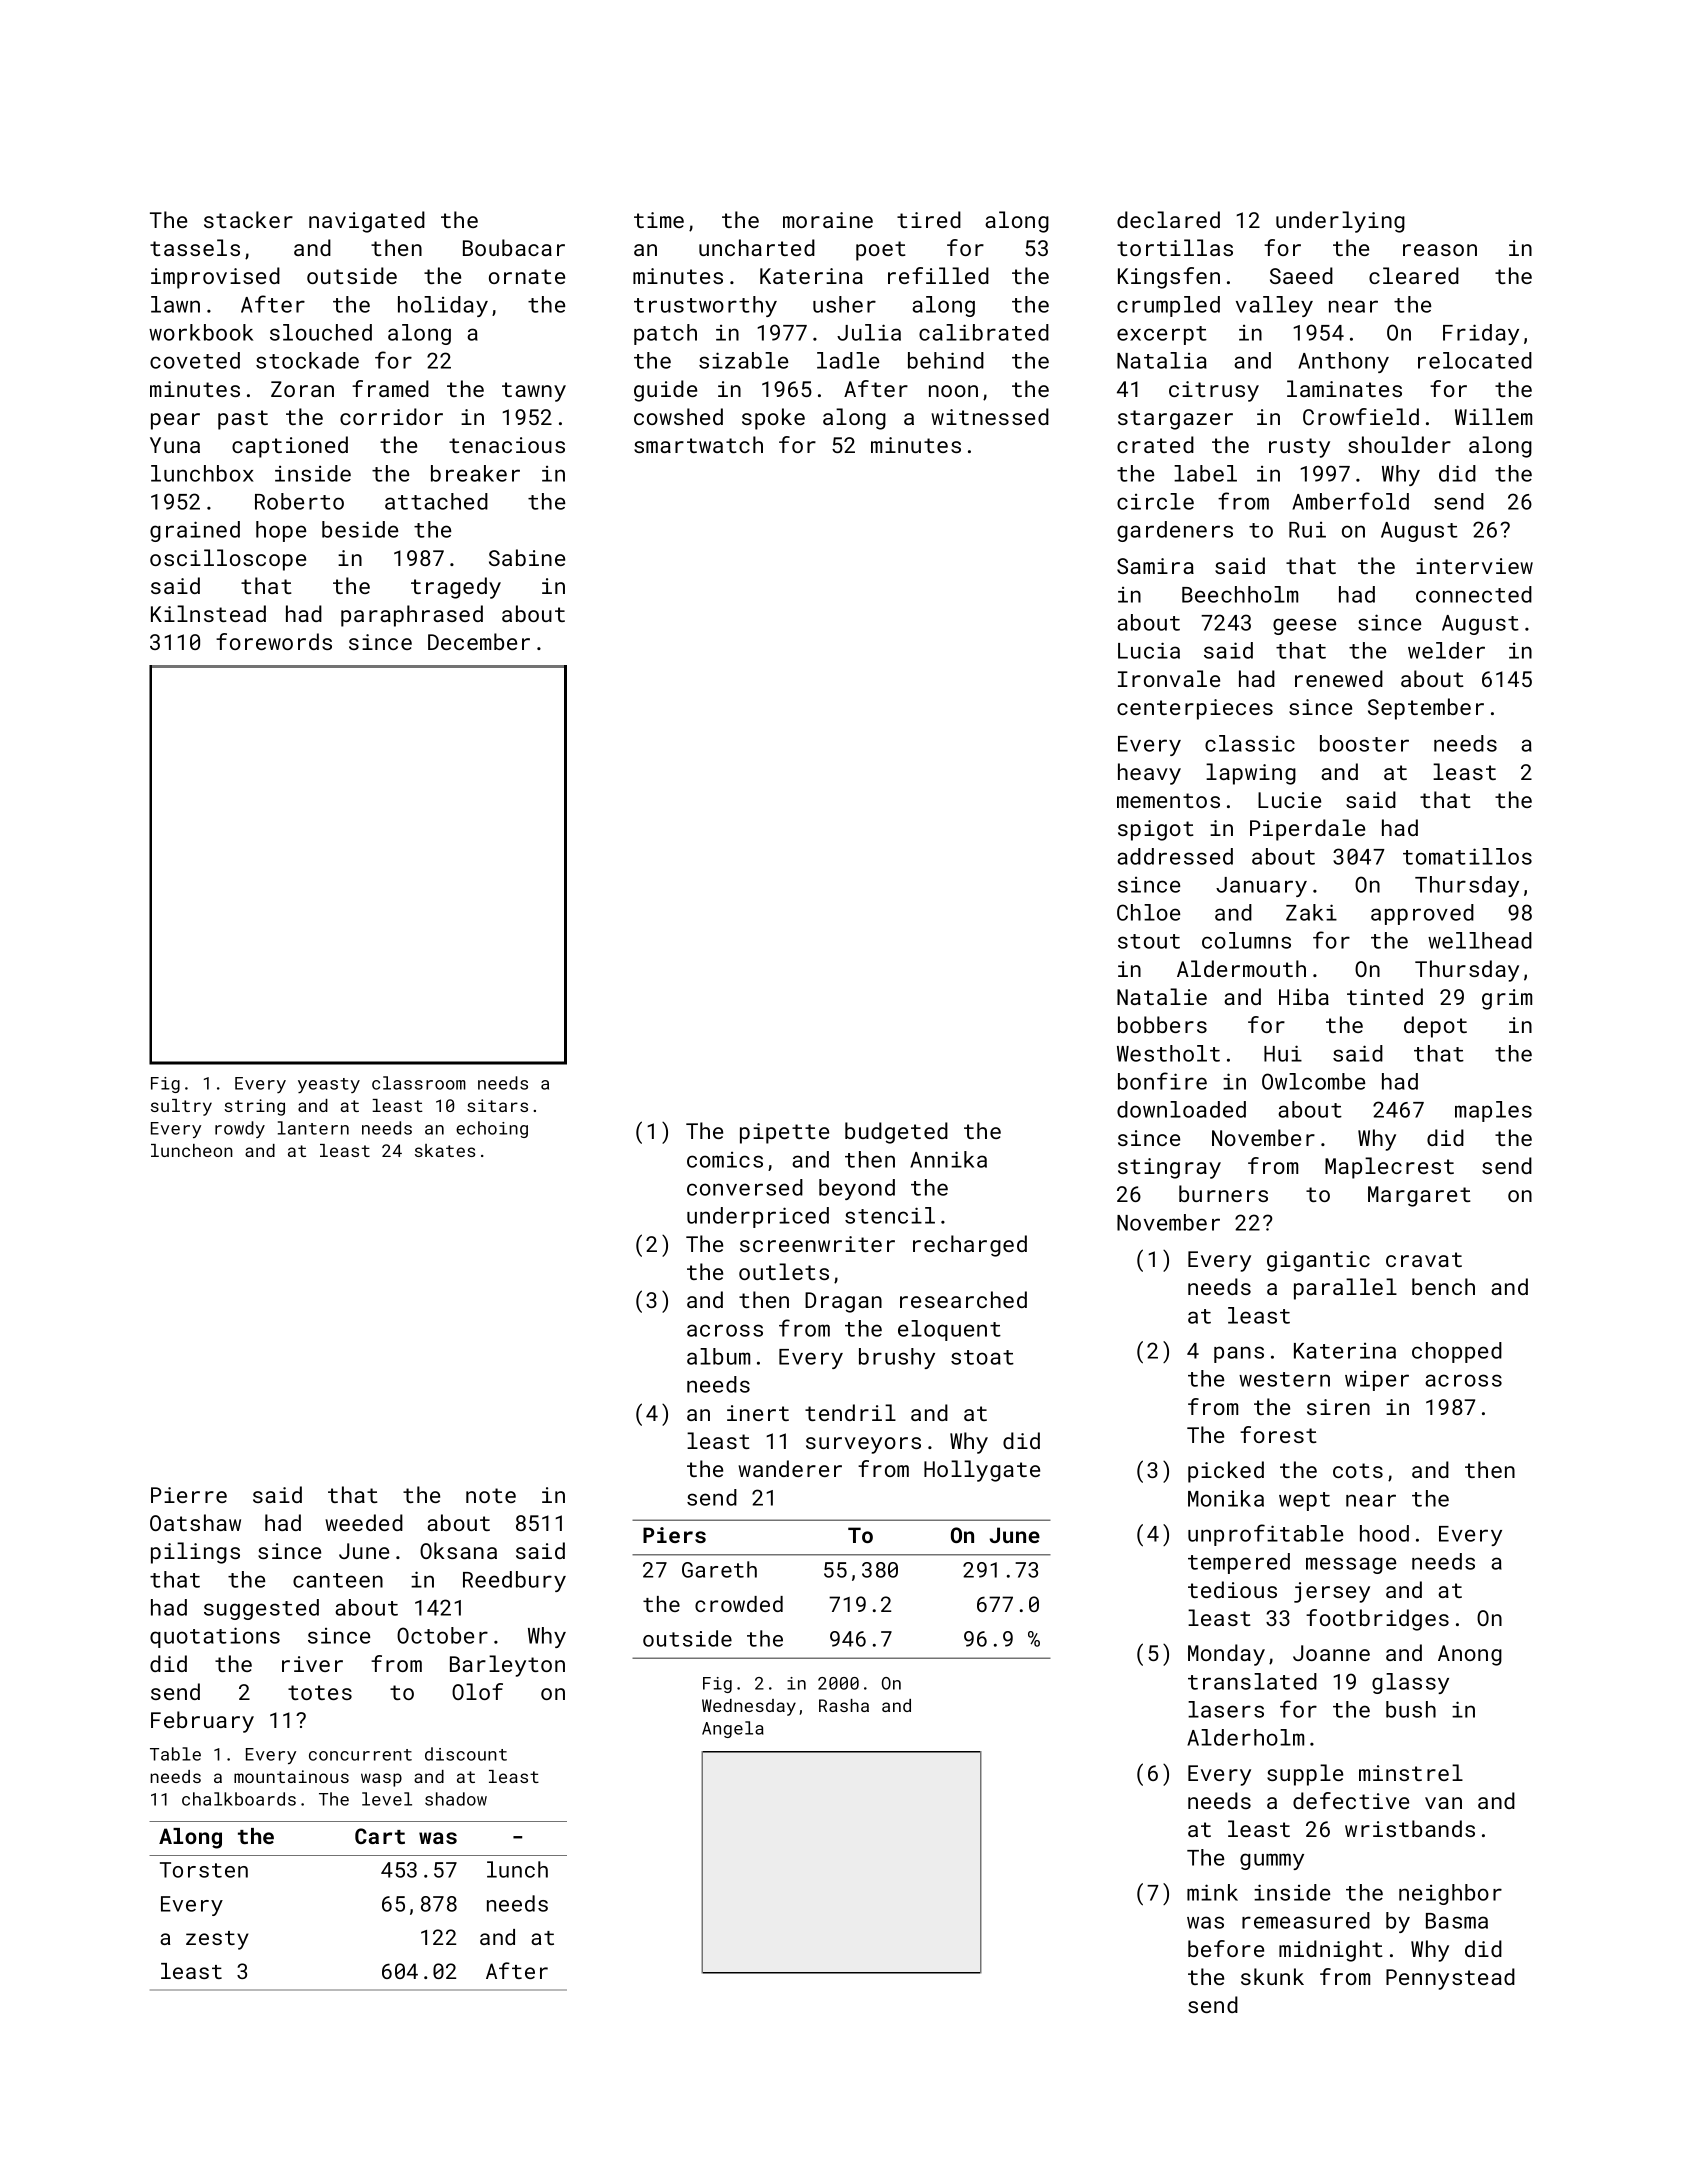 This image has width=1683, height=2178. I want to click on Pennystead, so click(1450, 1979).
